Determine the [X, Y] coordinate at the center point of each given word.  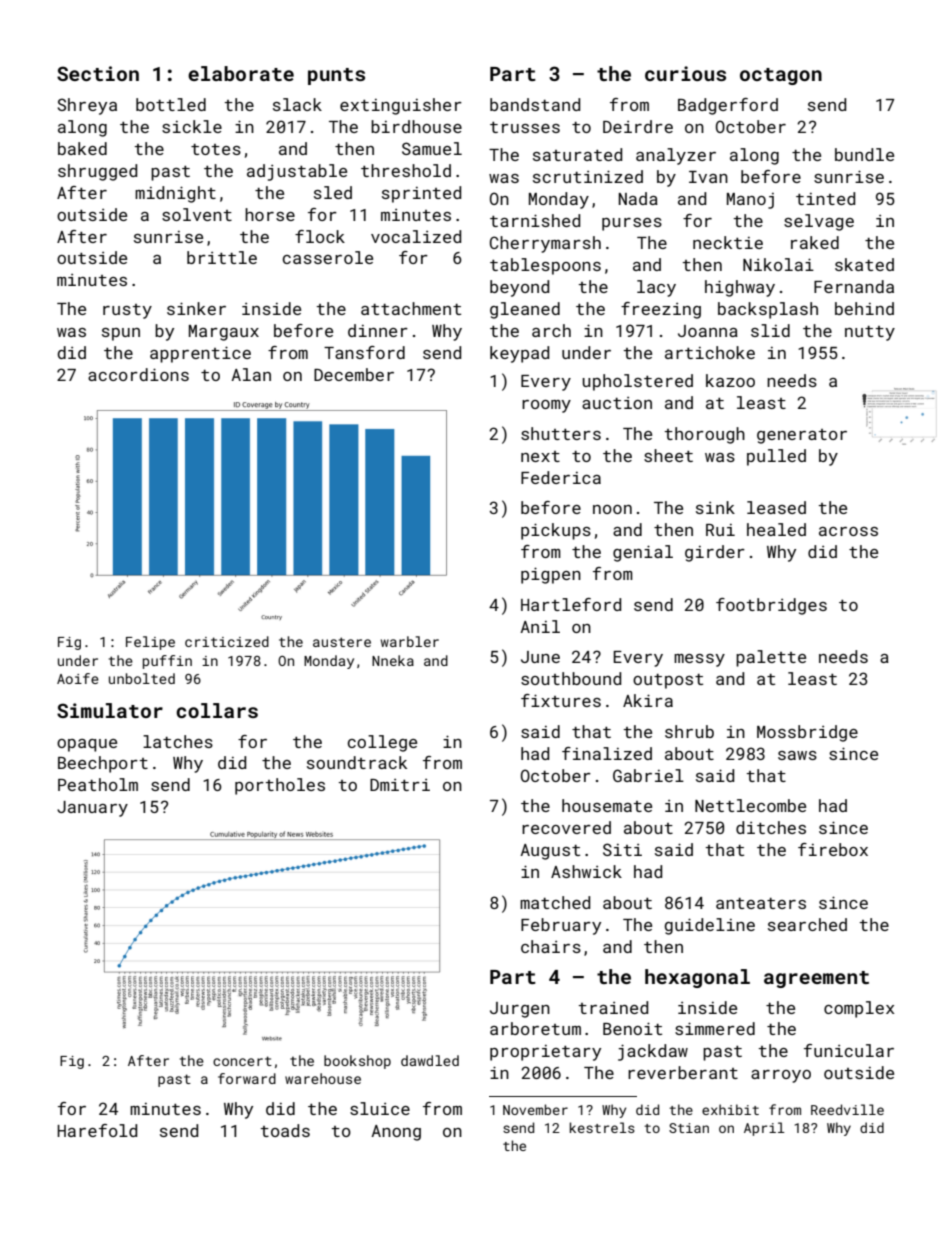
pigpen [551, 575]
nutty [870, 333]
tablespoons [545, 266]
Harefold [97, 1130]
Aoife [78, 678]
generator [802, 436]
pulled [776, 457]
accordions [138, 374]
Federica [561, 477]
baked [82, 148]
